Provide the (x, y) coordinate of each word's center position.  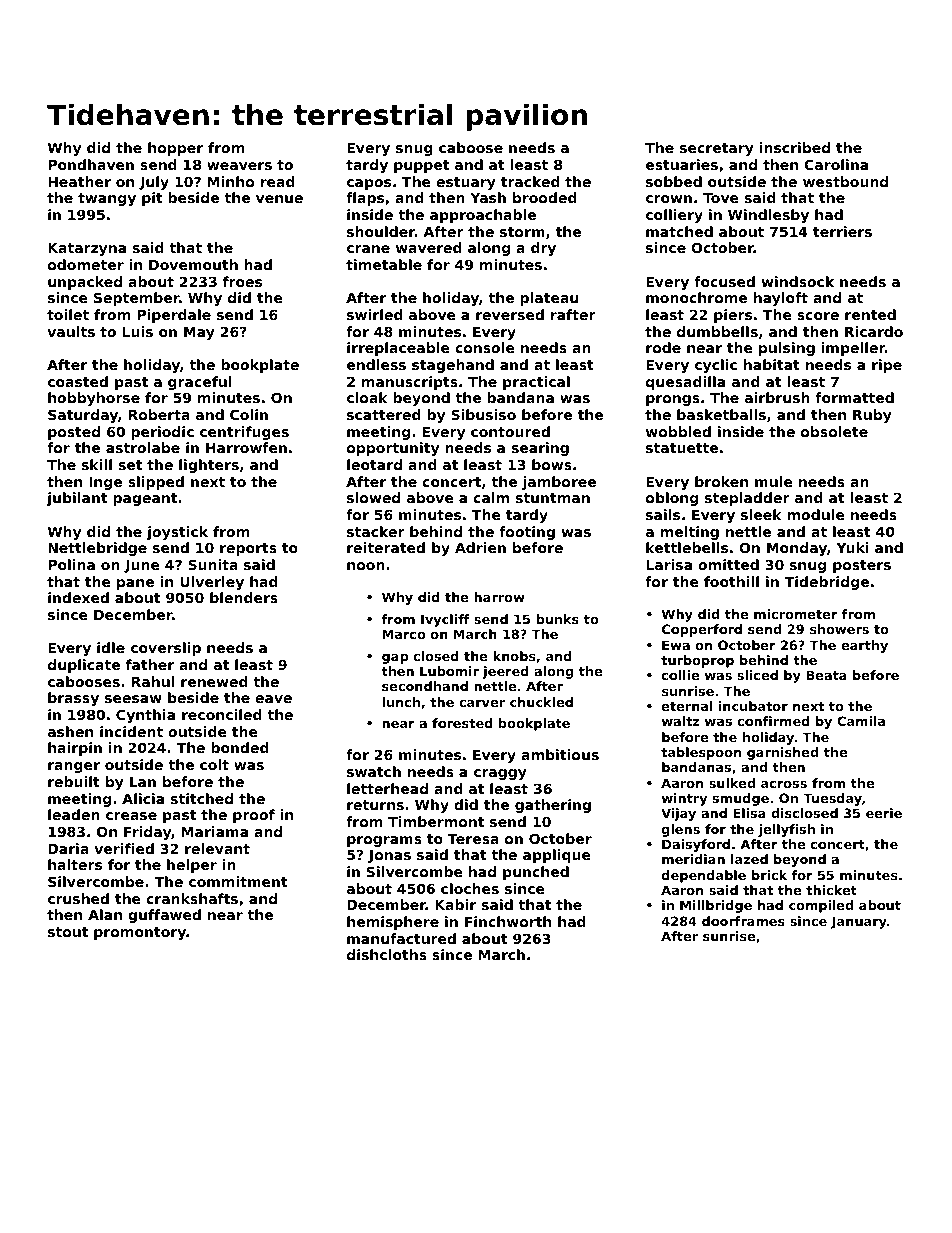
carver (482, 703)
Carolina (836, 164)
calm (491, 497)
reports (248, 549)
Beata (826, 675)
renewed (214, 681)
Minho (231, 181)
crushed (78, 898)
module (816, 514)
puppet (421, 166)
